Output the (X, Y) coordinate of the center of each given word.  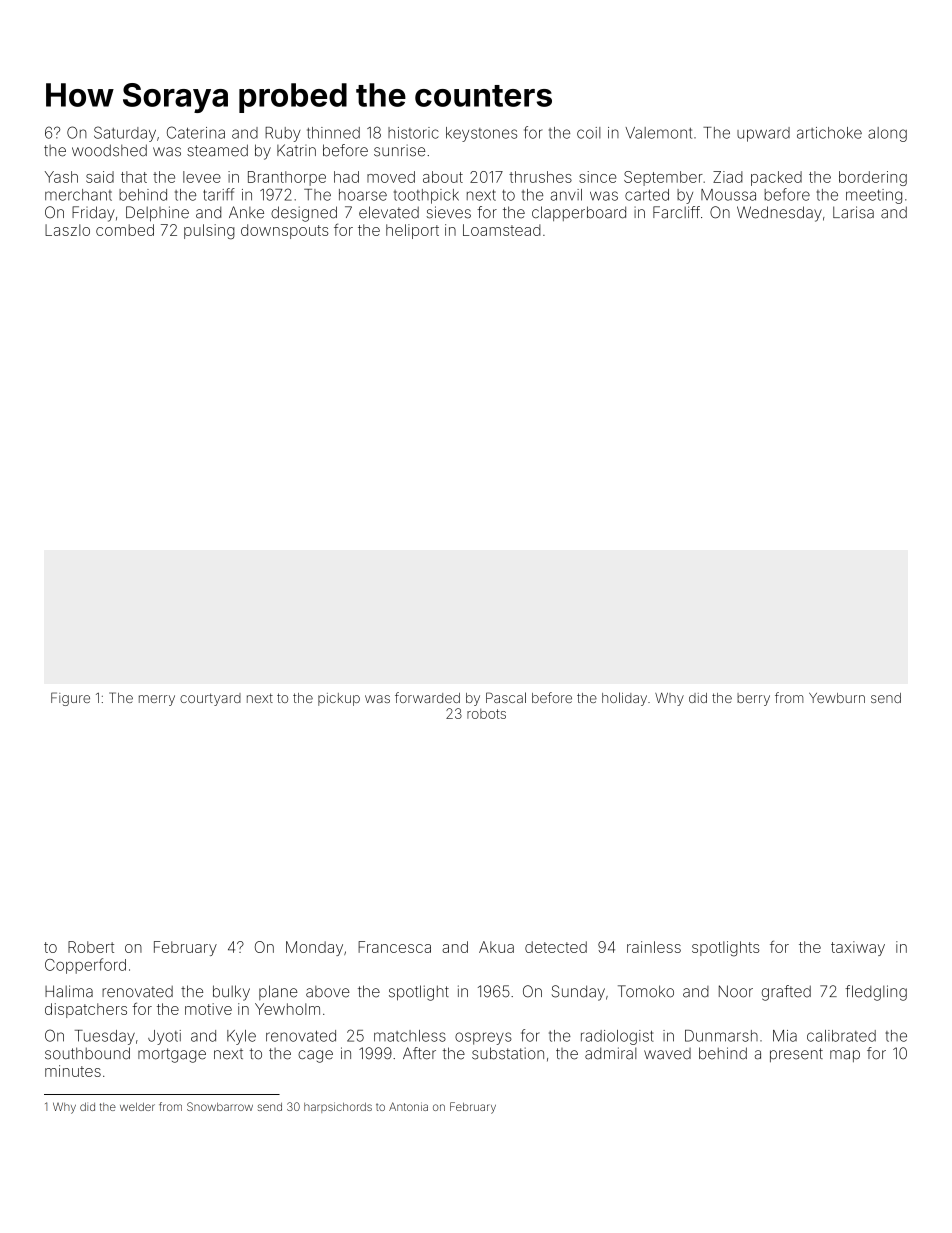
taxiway (858, 948)
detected (556, 947)
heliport (412, 231)
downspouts (285, 231)
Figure (70, 699)
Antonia (408, 1106)
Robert (91, 947)
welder (137, 1106)
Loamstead (502, 230)
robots (486, 714)
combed (125, 230)
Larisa (853, 212)
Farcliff (676, 212)
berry (753, 699)
